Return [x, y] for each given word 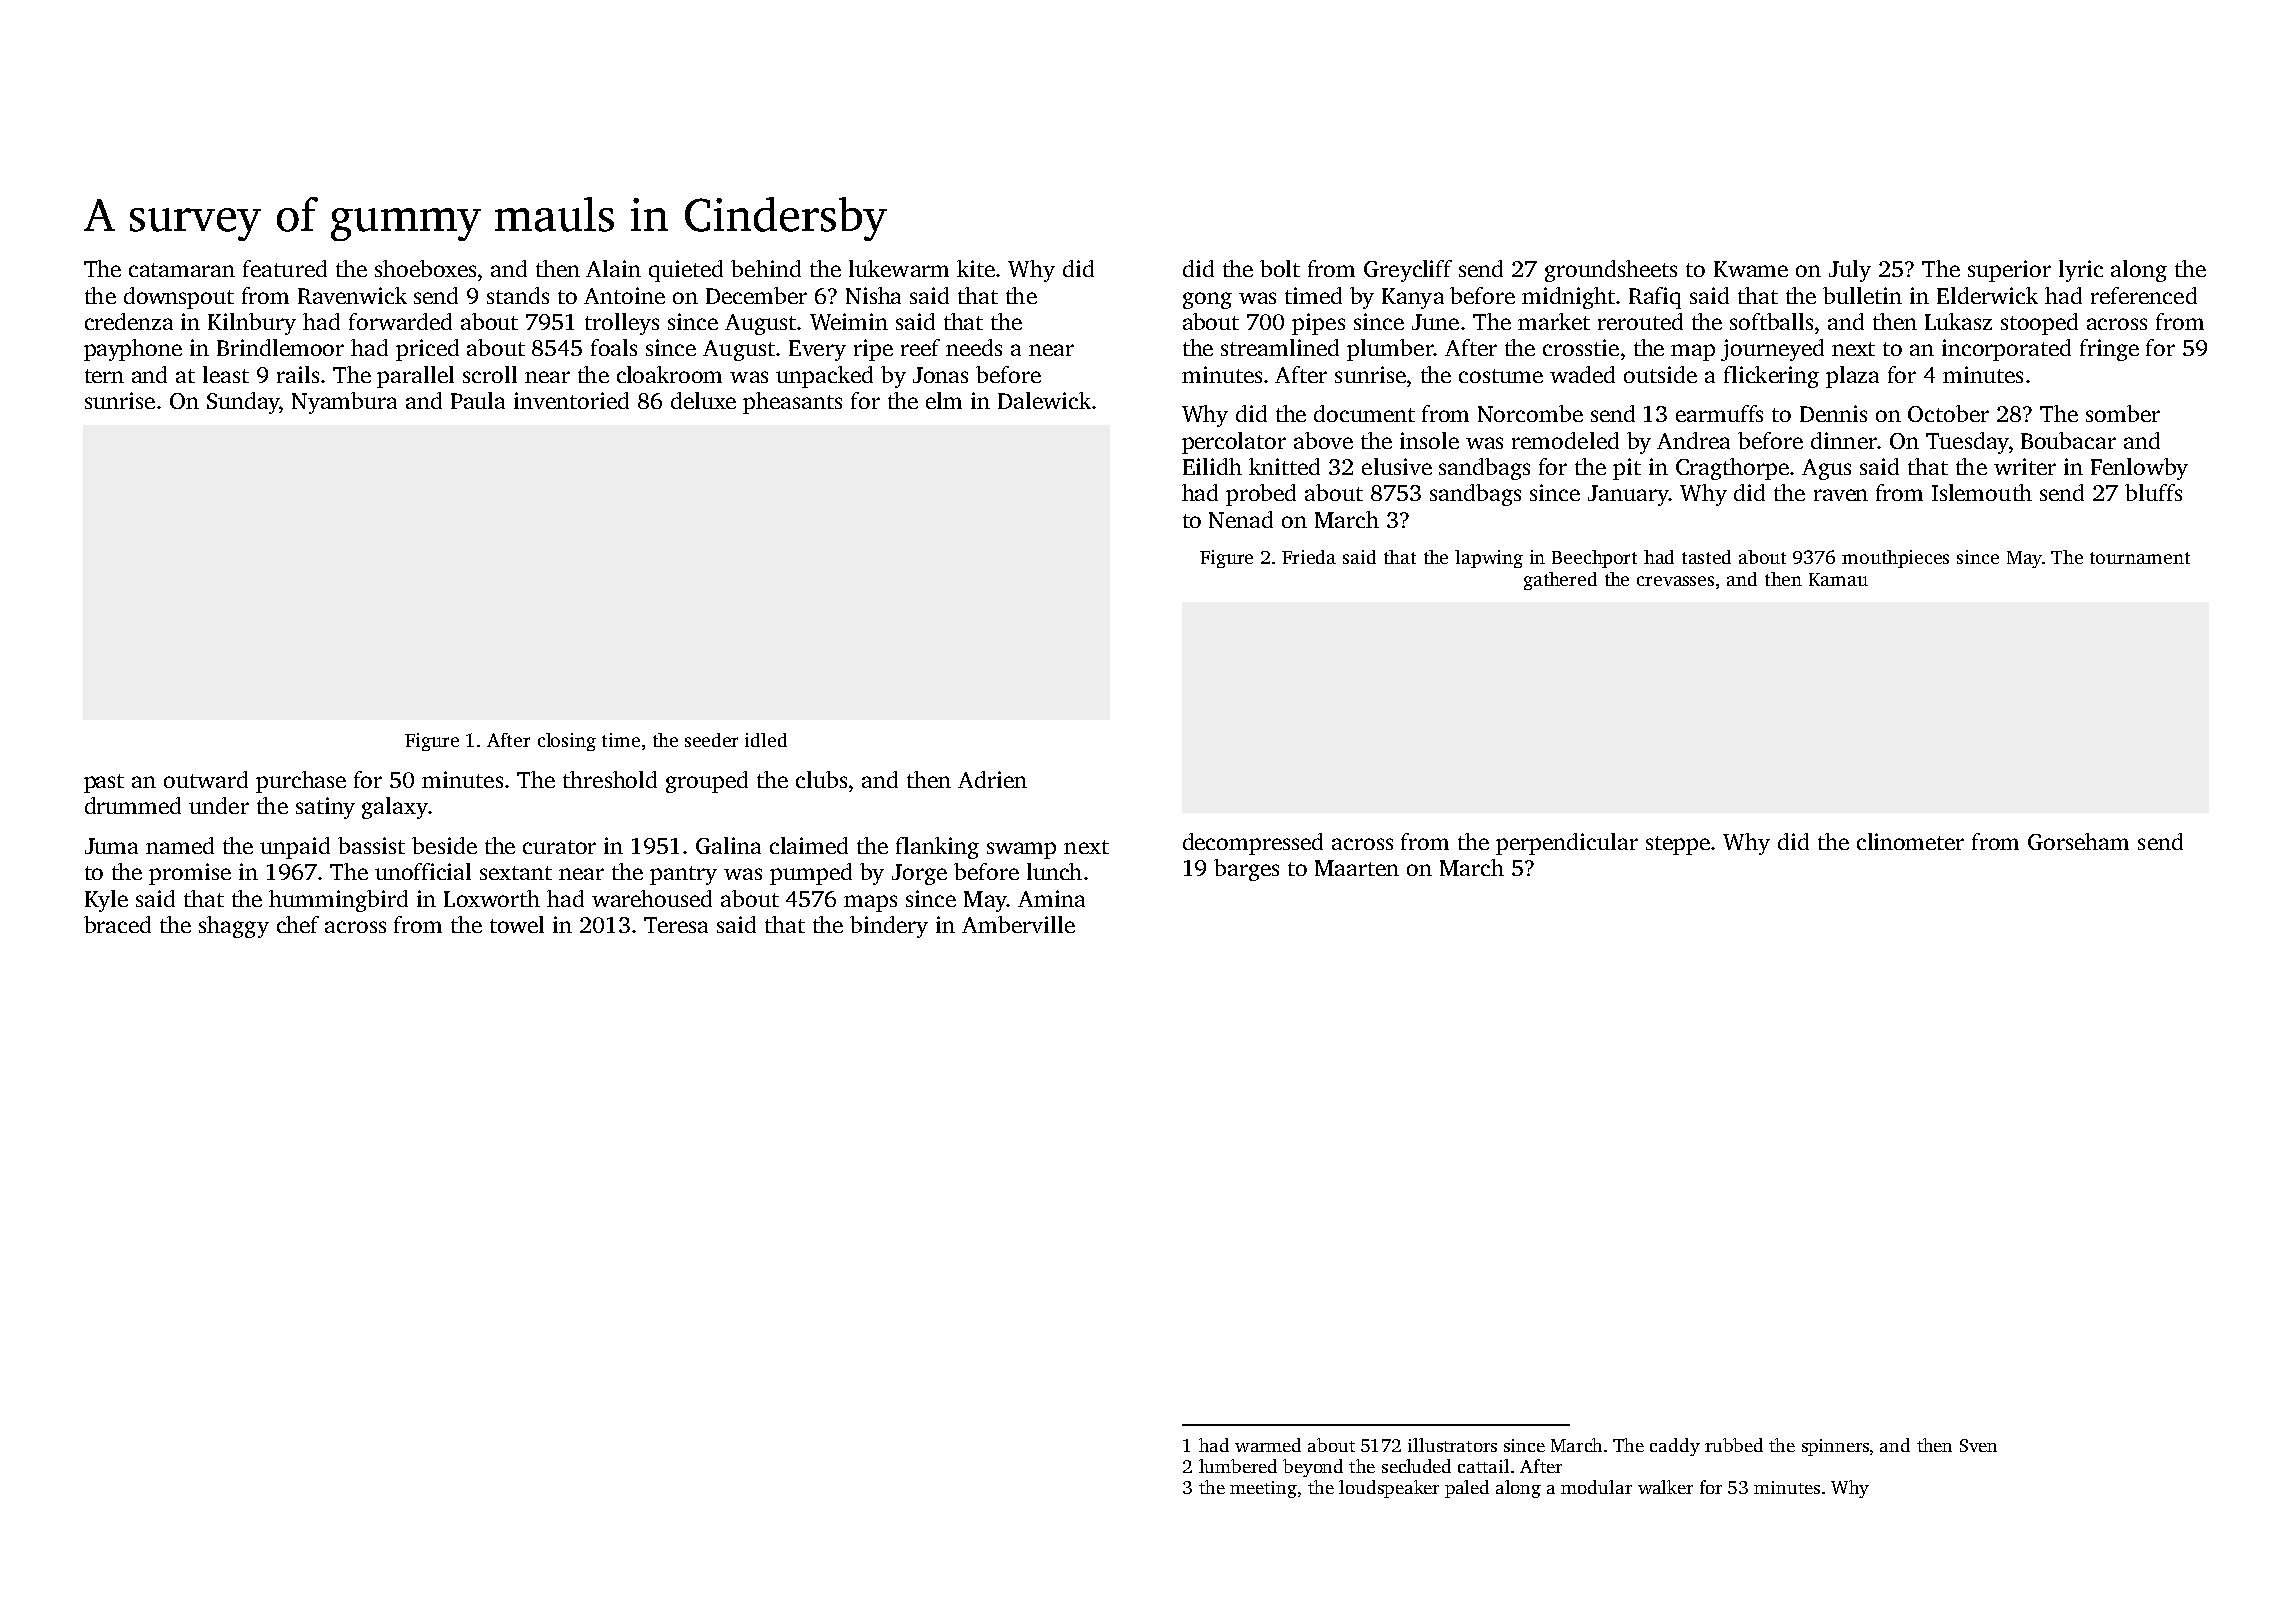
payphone [133, 350]
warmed [1268, 1445]
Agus [1826, 469]
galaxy [395, 808]
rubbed [1734, 1445]
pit [1627, 469]
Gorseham [2078, 841]
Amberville [1018, 924]
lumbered [1238, 1466]
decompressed [1253, 844]
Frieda [1309, 557]
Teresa [676, 925]
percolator [1234, 443]
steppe [1678, 845]
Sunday [243, 403]
